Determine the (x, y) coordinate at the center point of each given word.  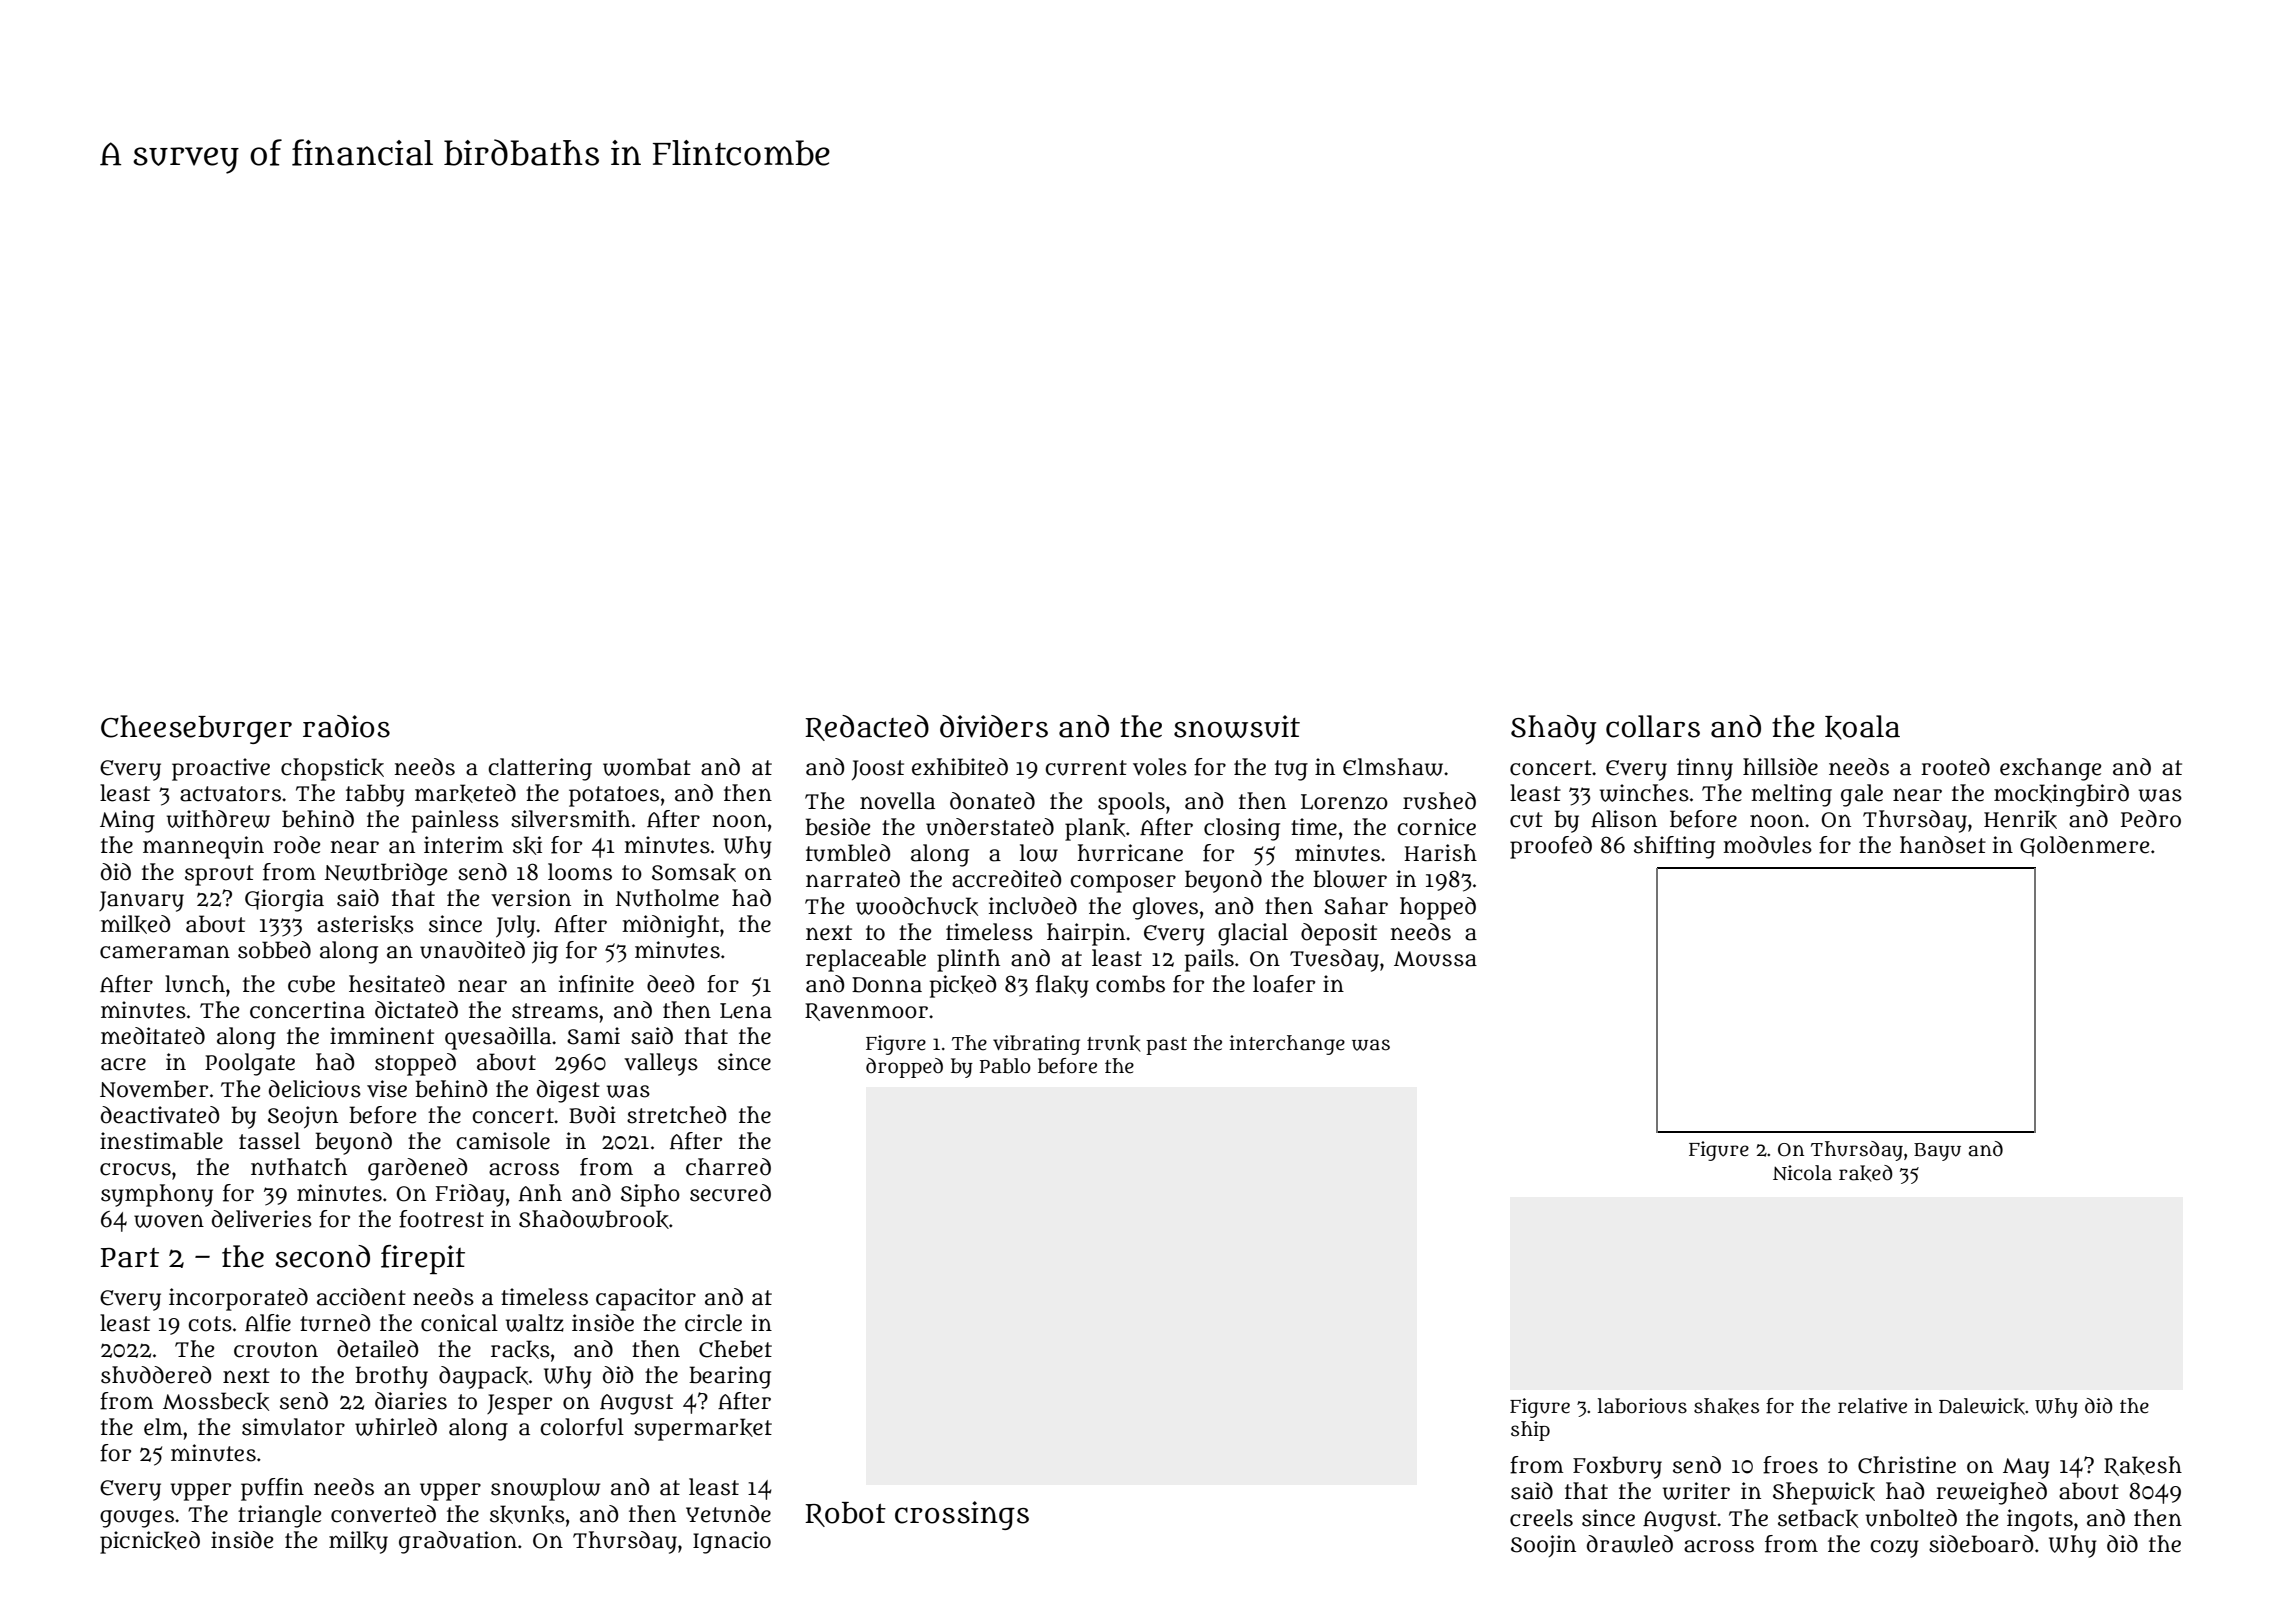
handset (1943, 845)
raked (1866, 1173)
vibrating (1036, 1045)
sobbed (274, 950)
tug (1291, 770)
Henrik (2020, 819)
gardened (417, 1169)
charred (728, 1167)
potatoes (614, 796)
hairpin (1086, 934)
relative (1872, 1406)
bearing (730, 1377)
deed (670, 984)
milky (358, 1542)
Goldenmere (2084, 846)
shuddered (156, 1375)
